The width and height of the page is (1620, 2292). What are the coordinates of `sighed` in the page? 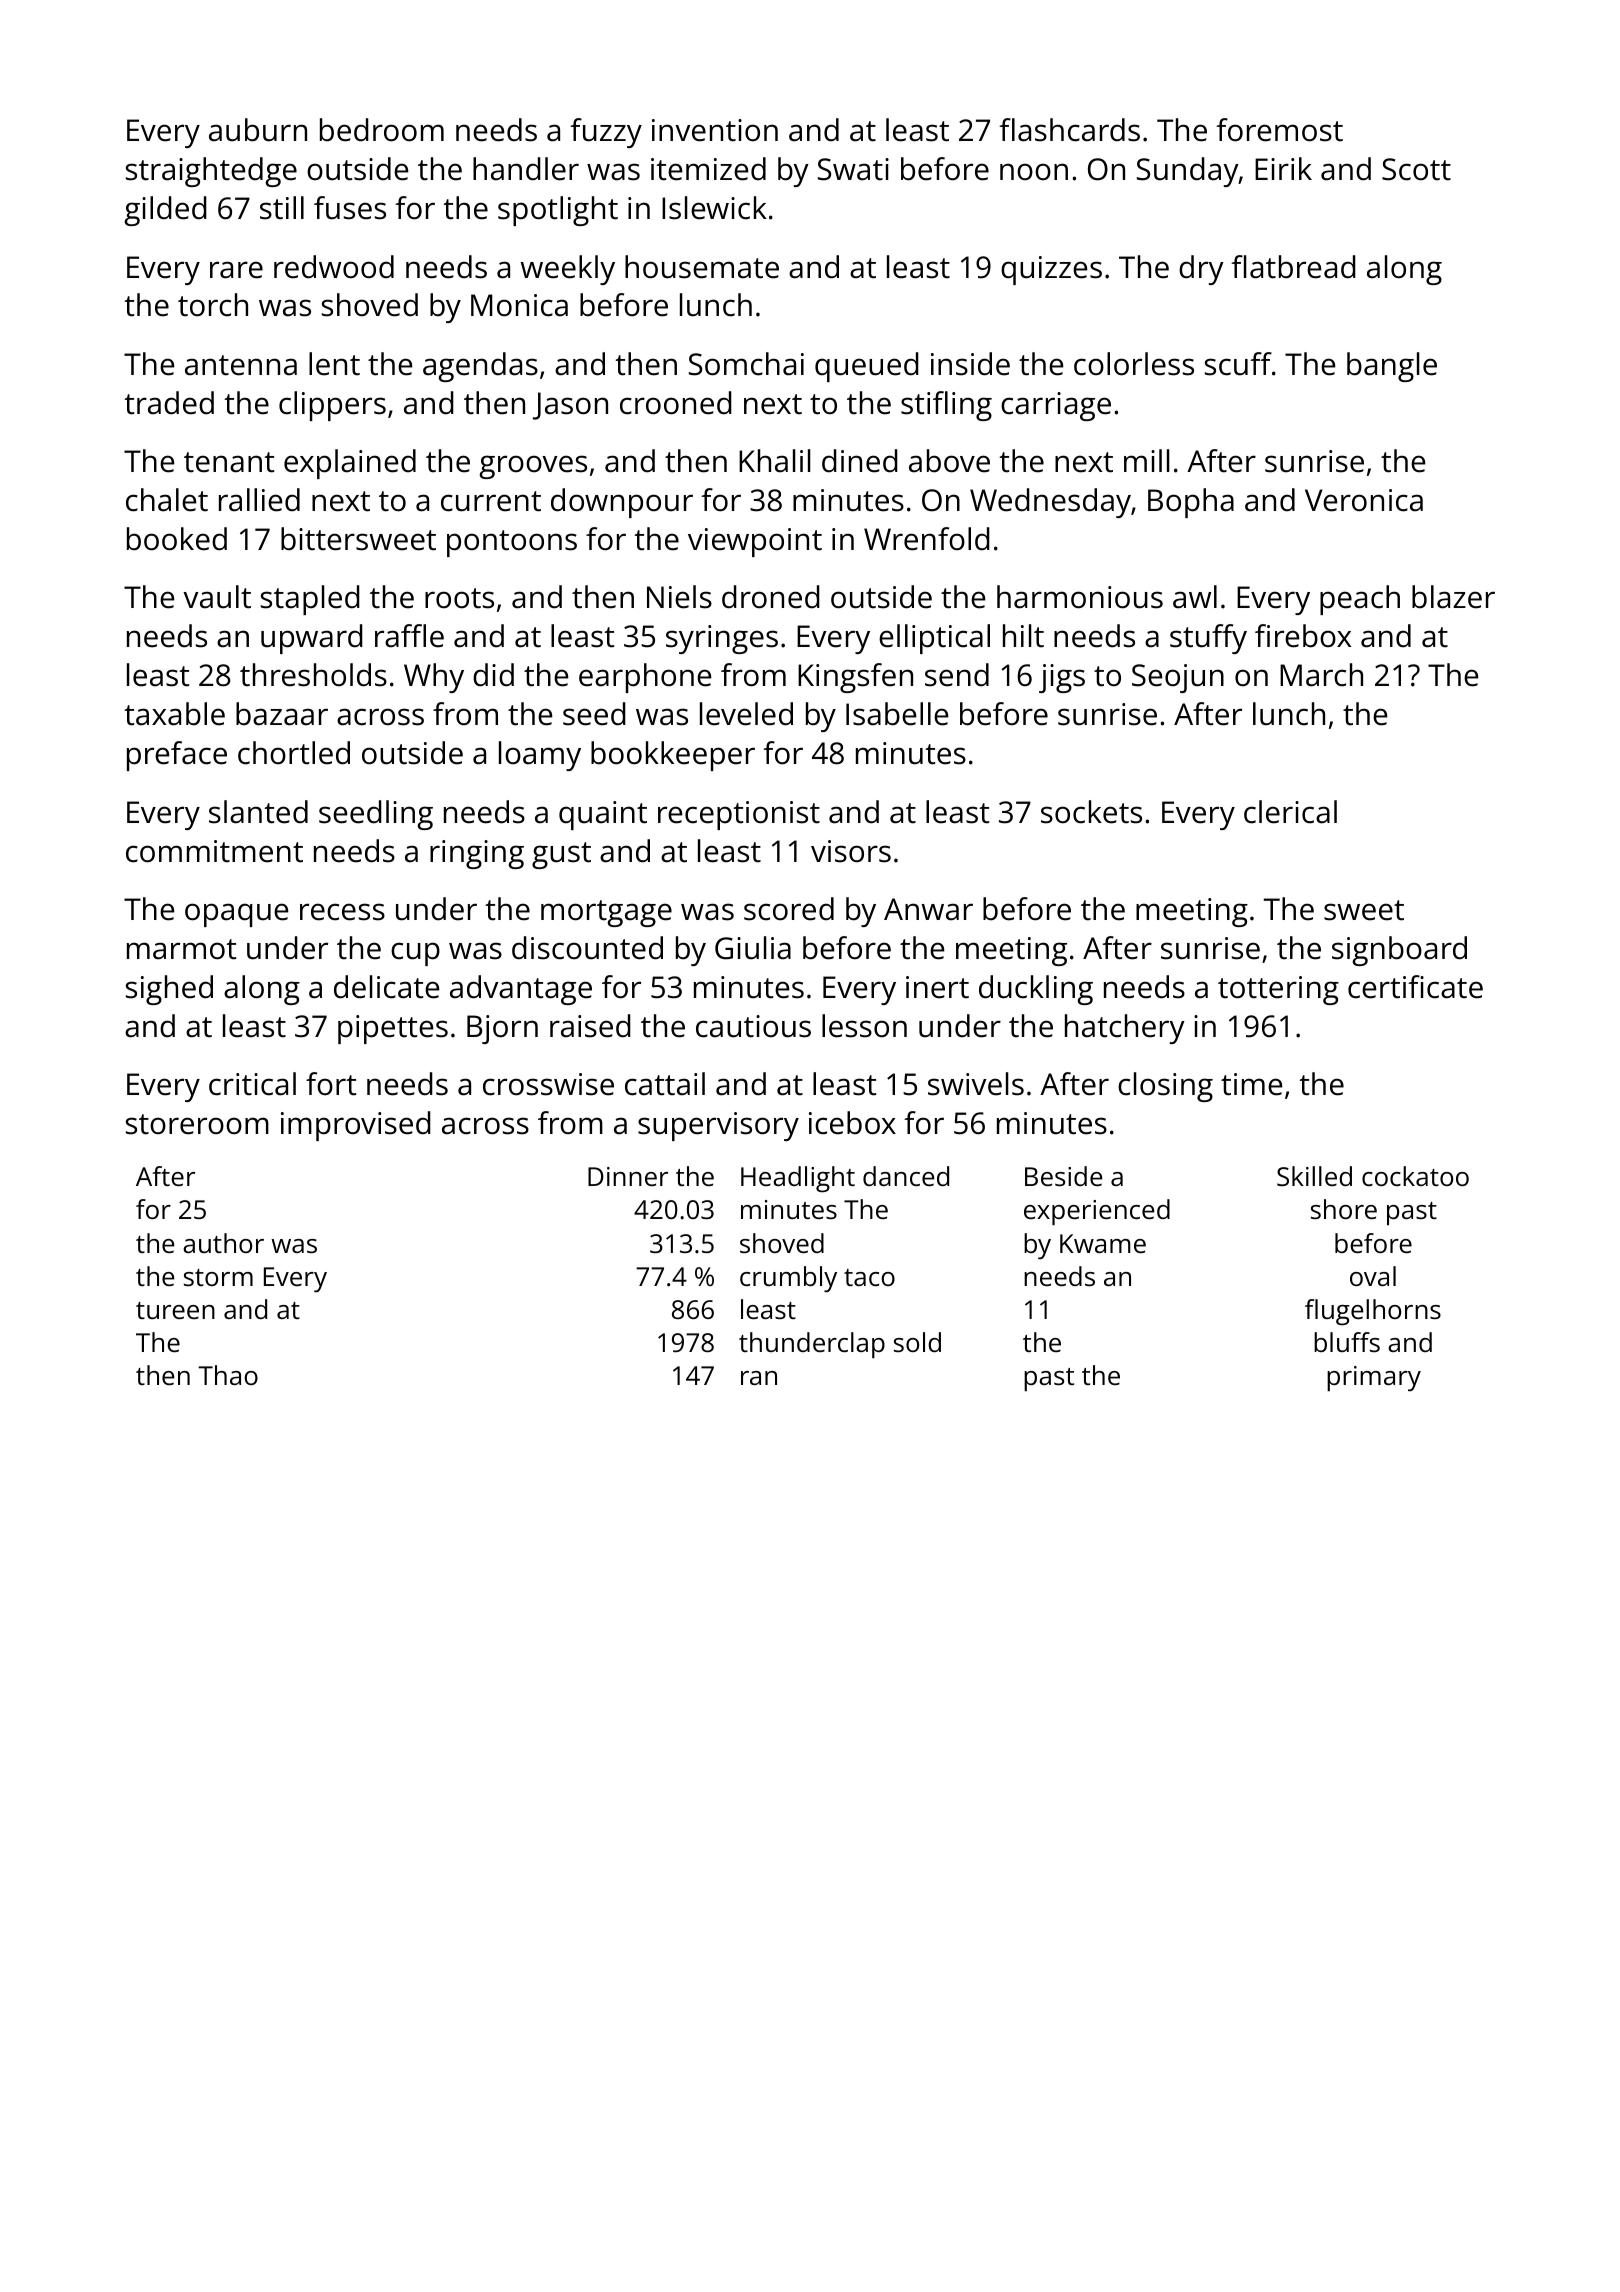 It's located at (169, 990).
